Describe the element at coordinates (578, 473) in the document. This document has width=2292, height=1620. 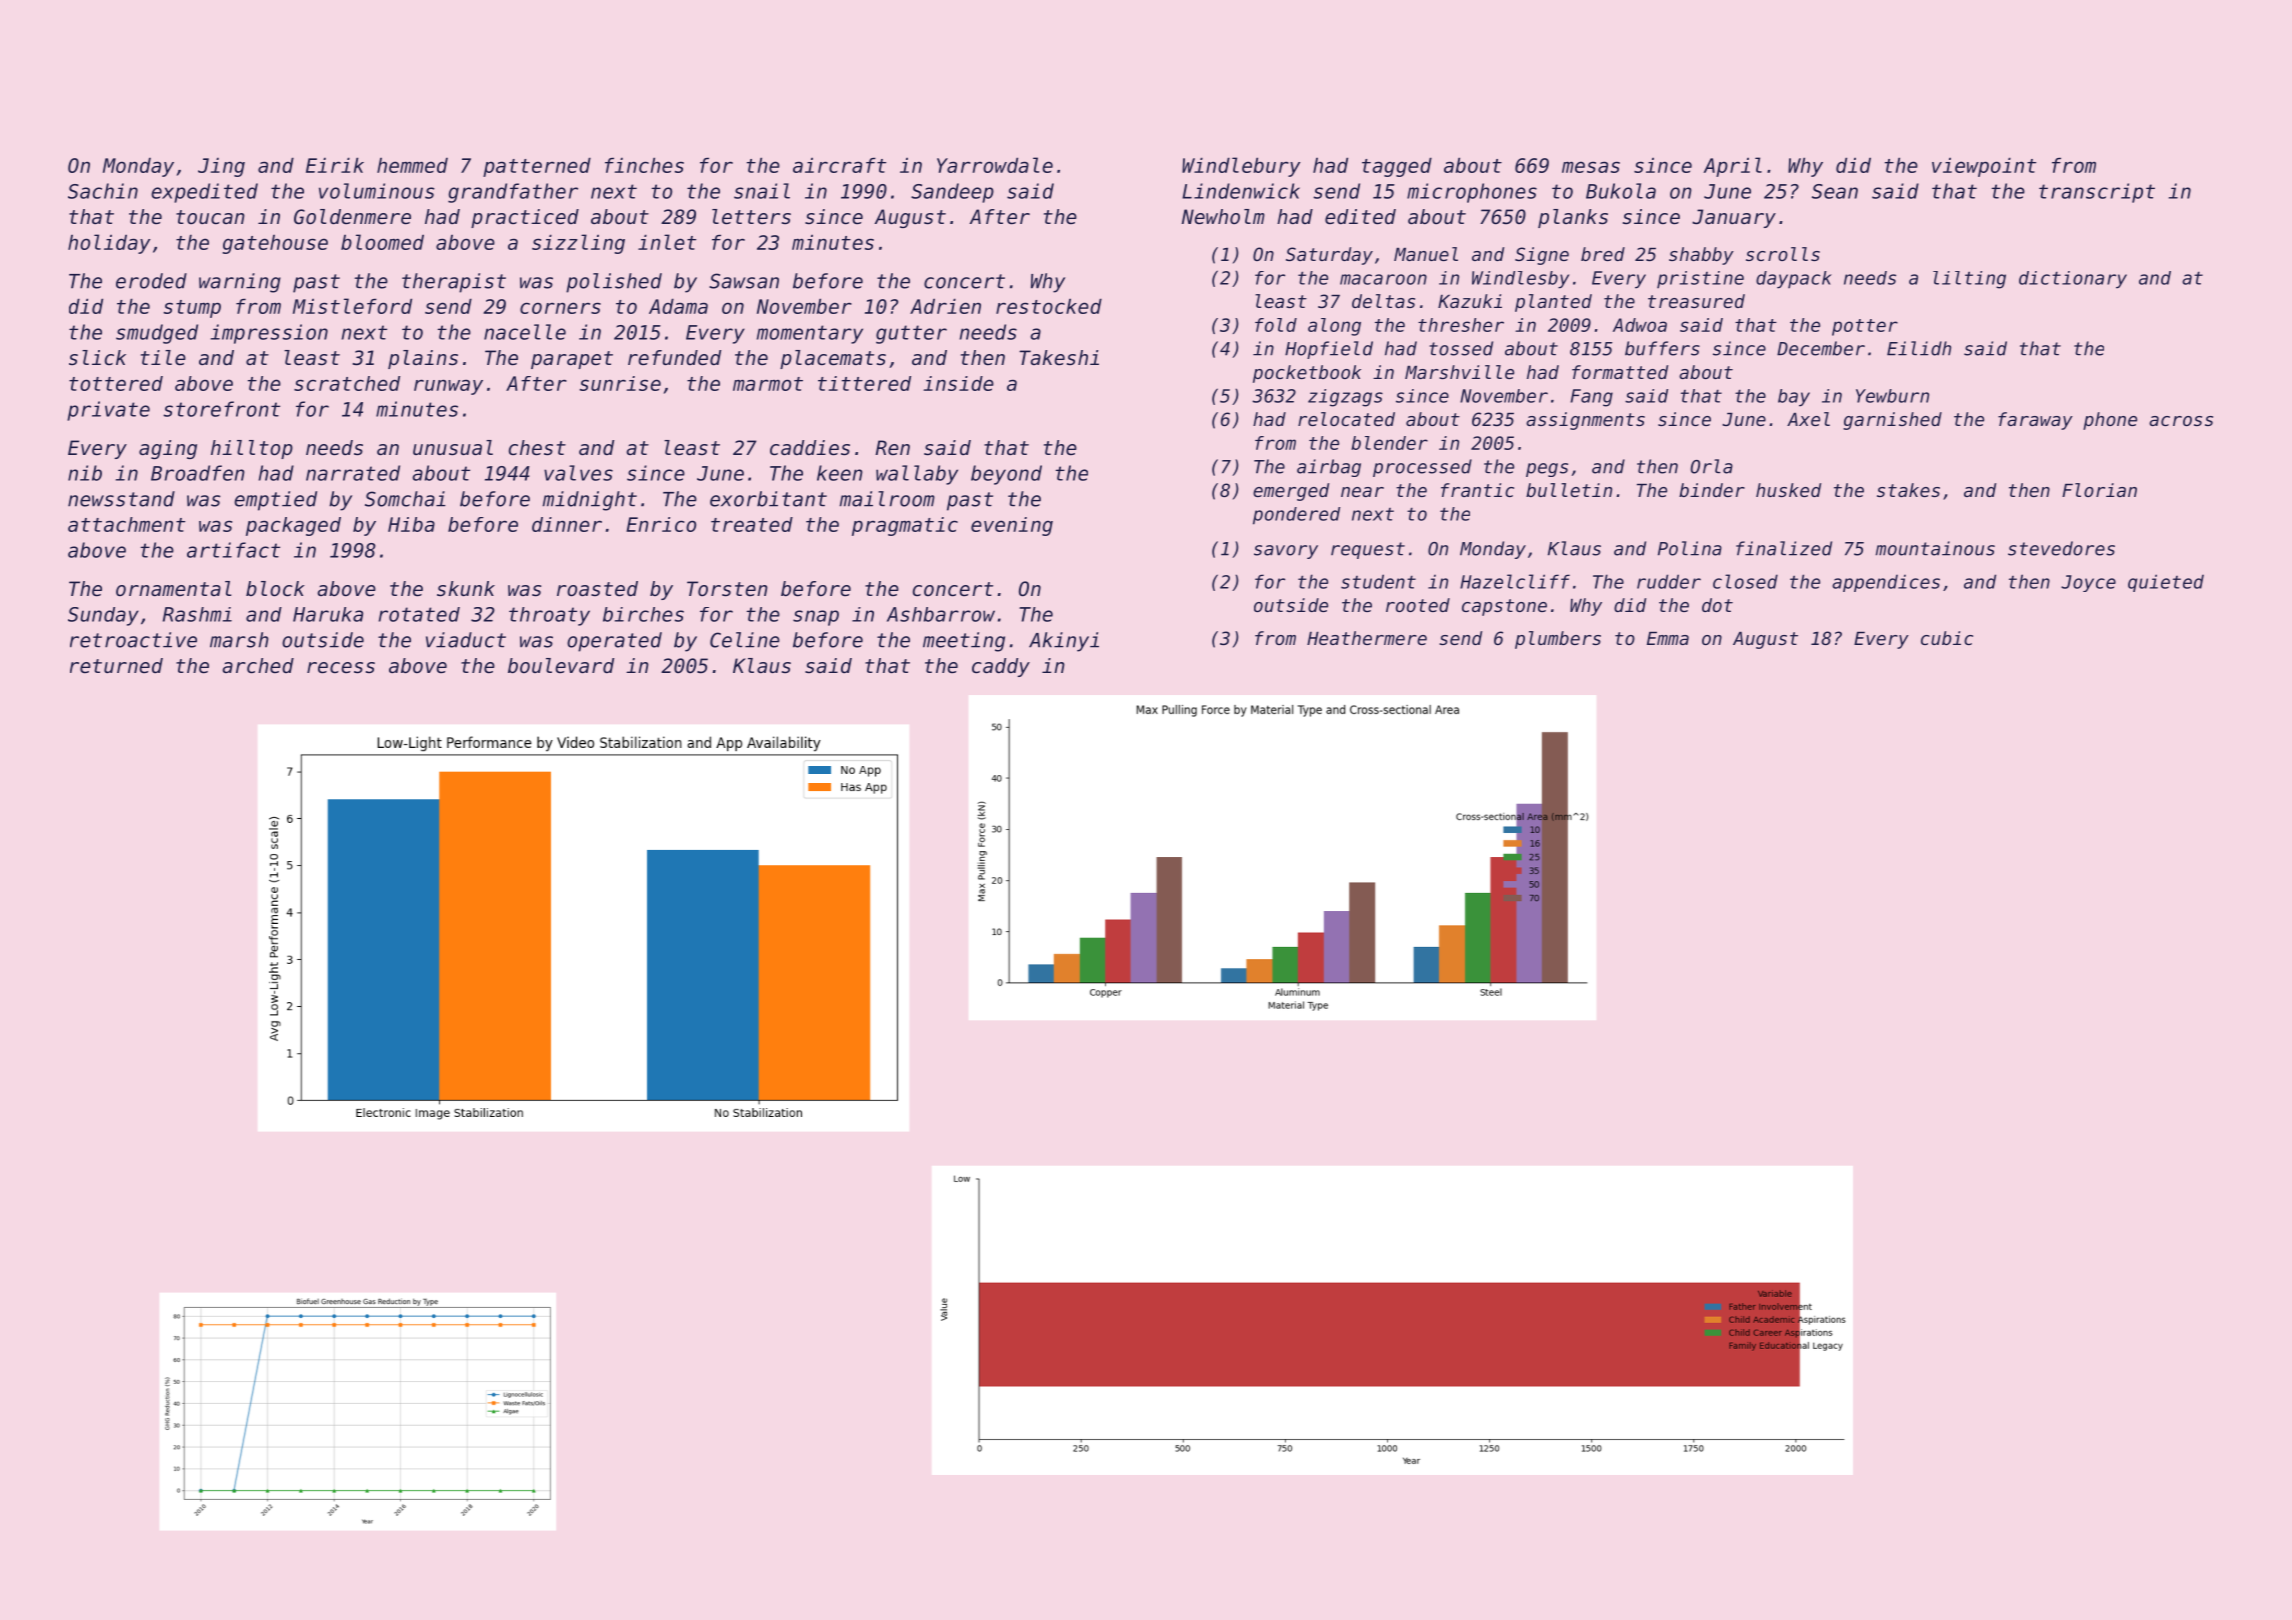
I see `valves` at that location.
